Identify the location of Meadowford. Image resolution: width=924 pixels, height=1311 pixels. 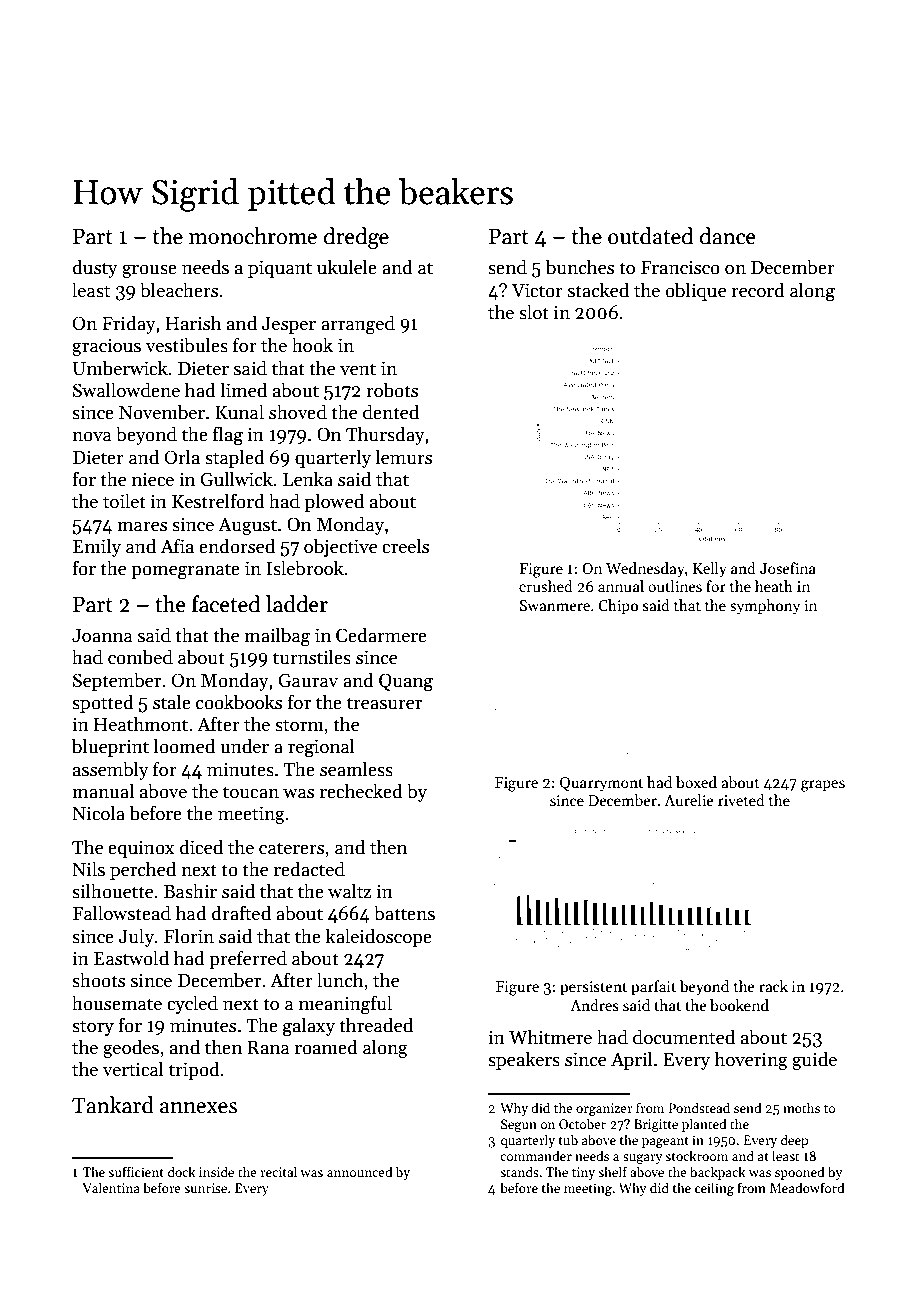
(807, 1187).
